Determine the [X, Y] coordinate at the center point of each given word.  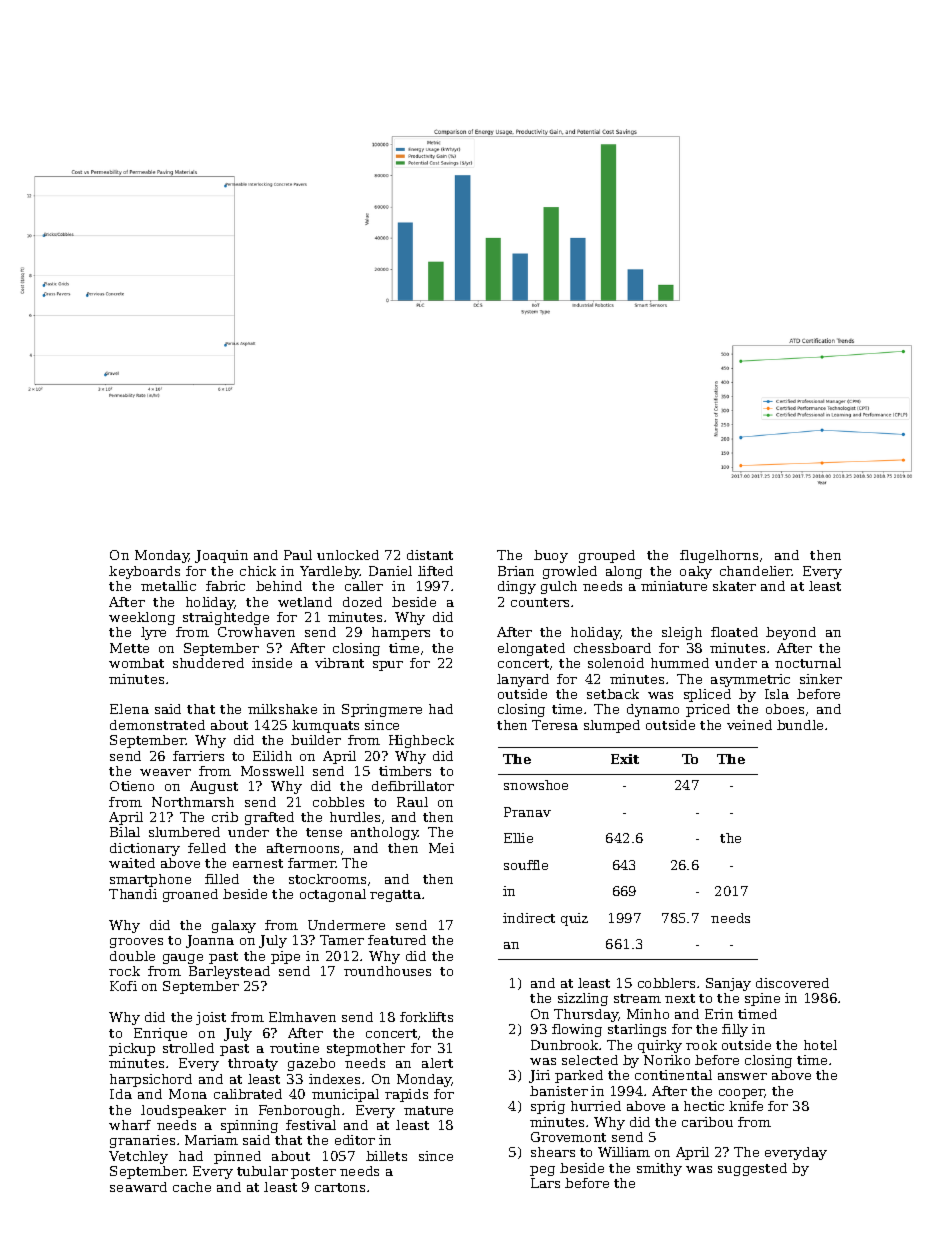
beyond [791, 633]
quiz [574, 919]
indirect [529, 918]
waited [132, 863]
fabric [225, 586]
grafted [269, 818]
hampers [401, 633]
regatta [395, 896]
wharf [130, 1125]
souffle [526, 865]
